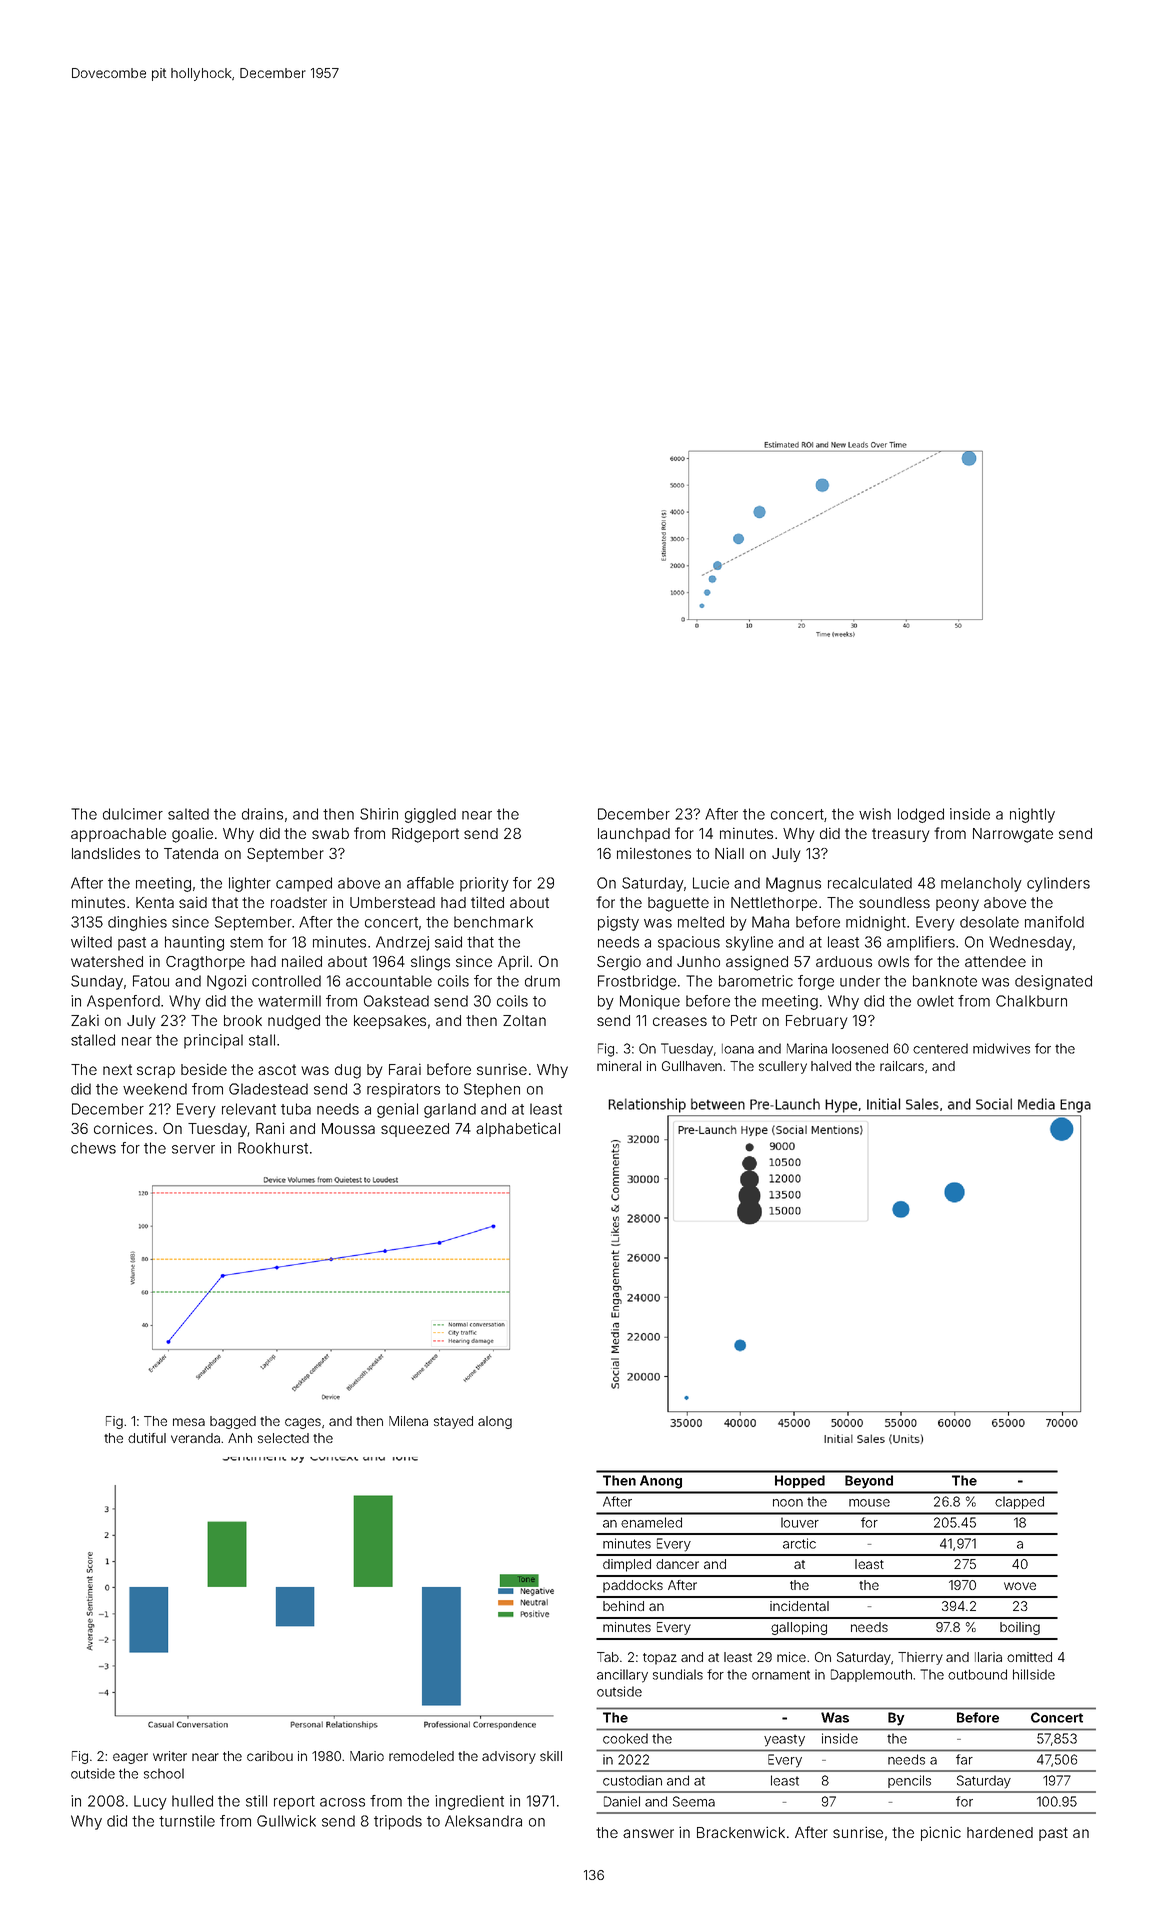 This screenshot has height=1920, width=1166. What do you see at coordinates (283, 1438) in the screenshot?
I see `selected` at bounding box center [283, 1438].
